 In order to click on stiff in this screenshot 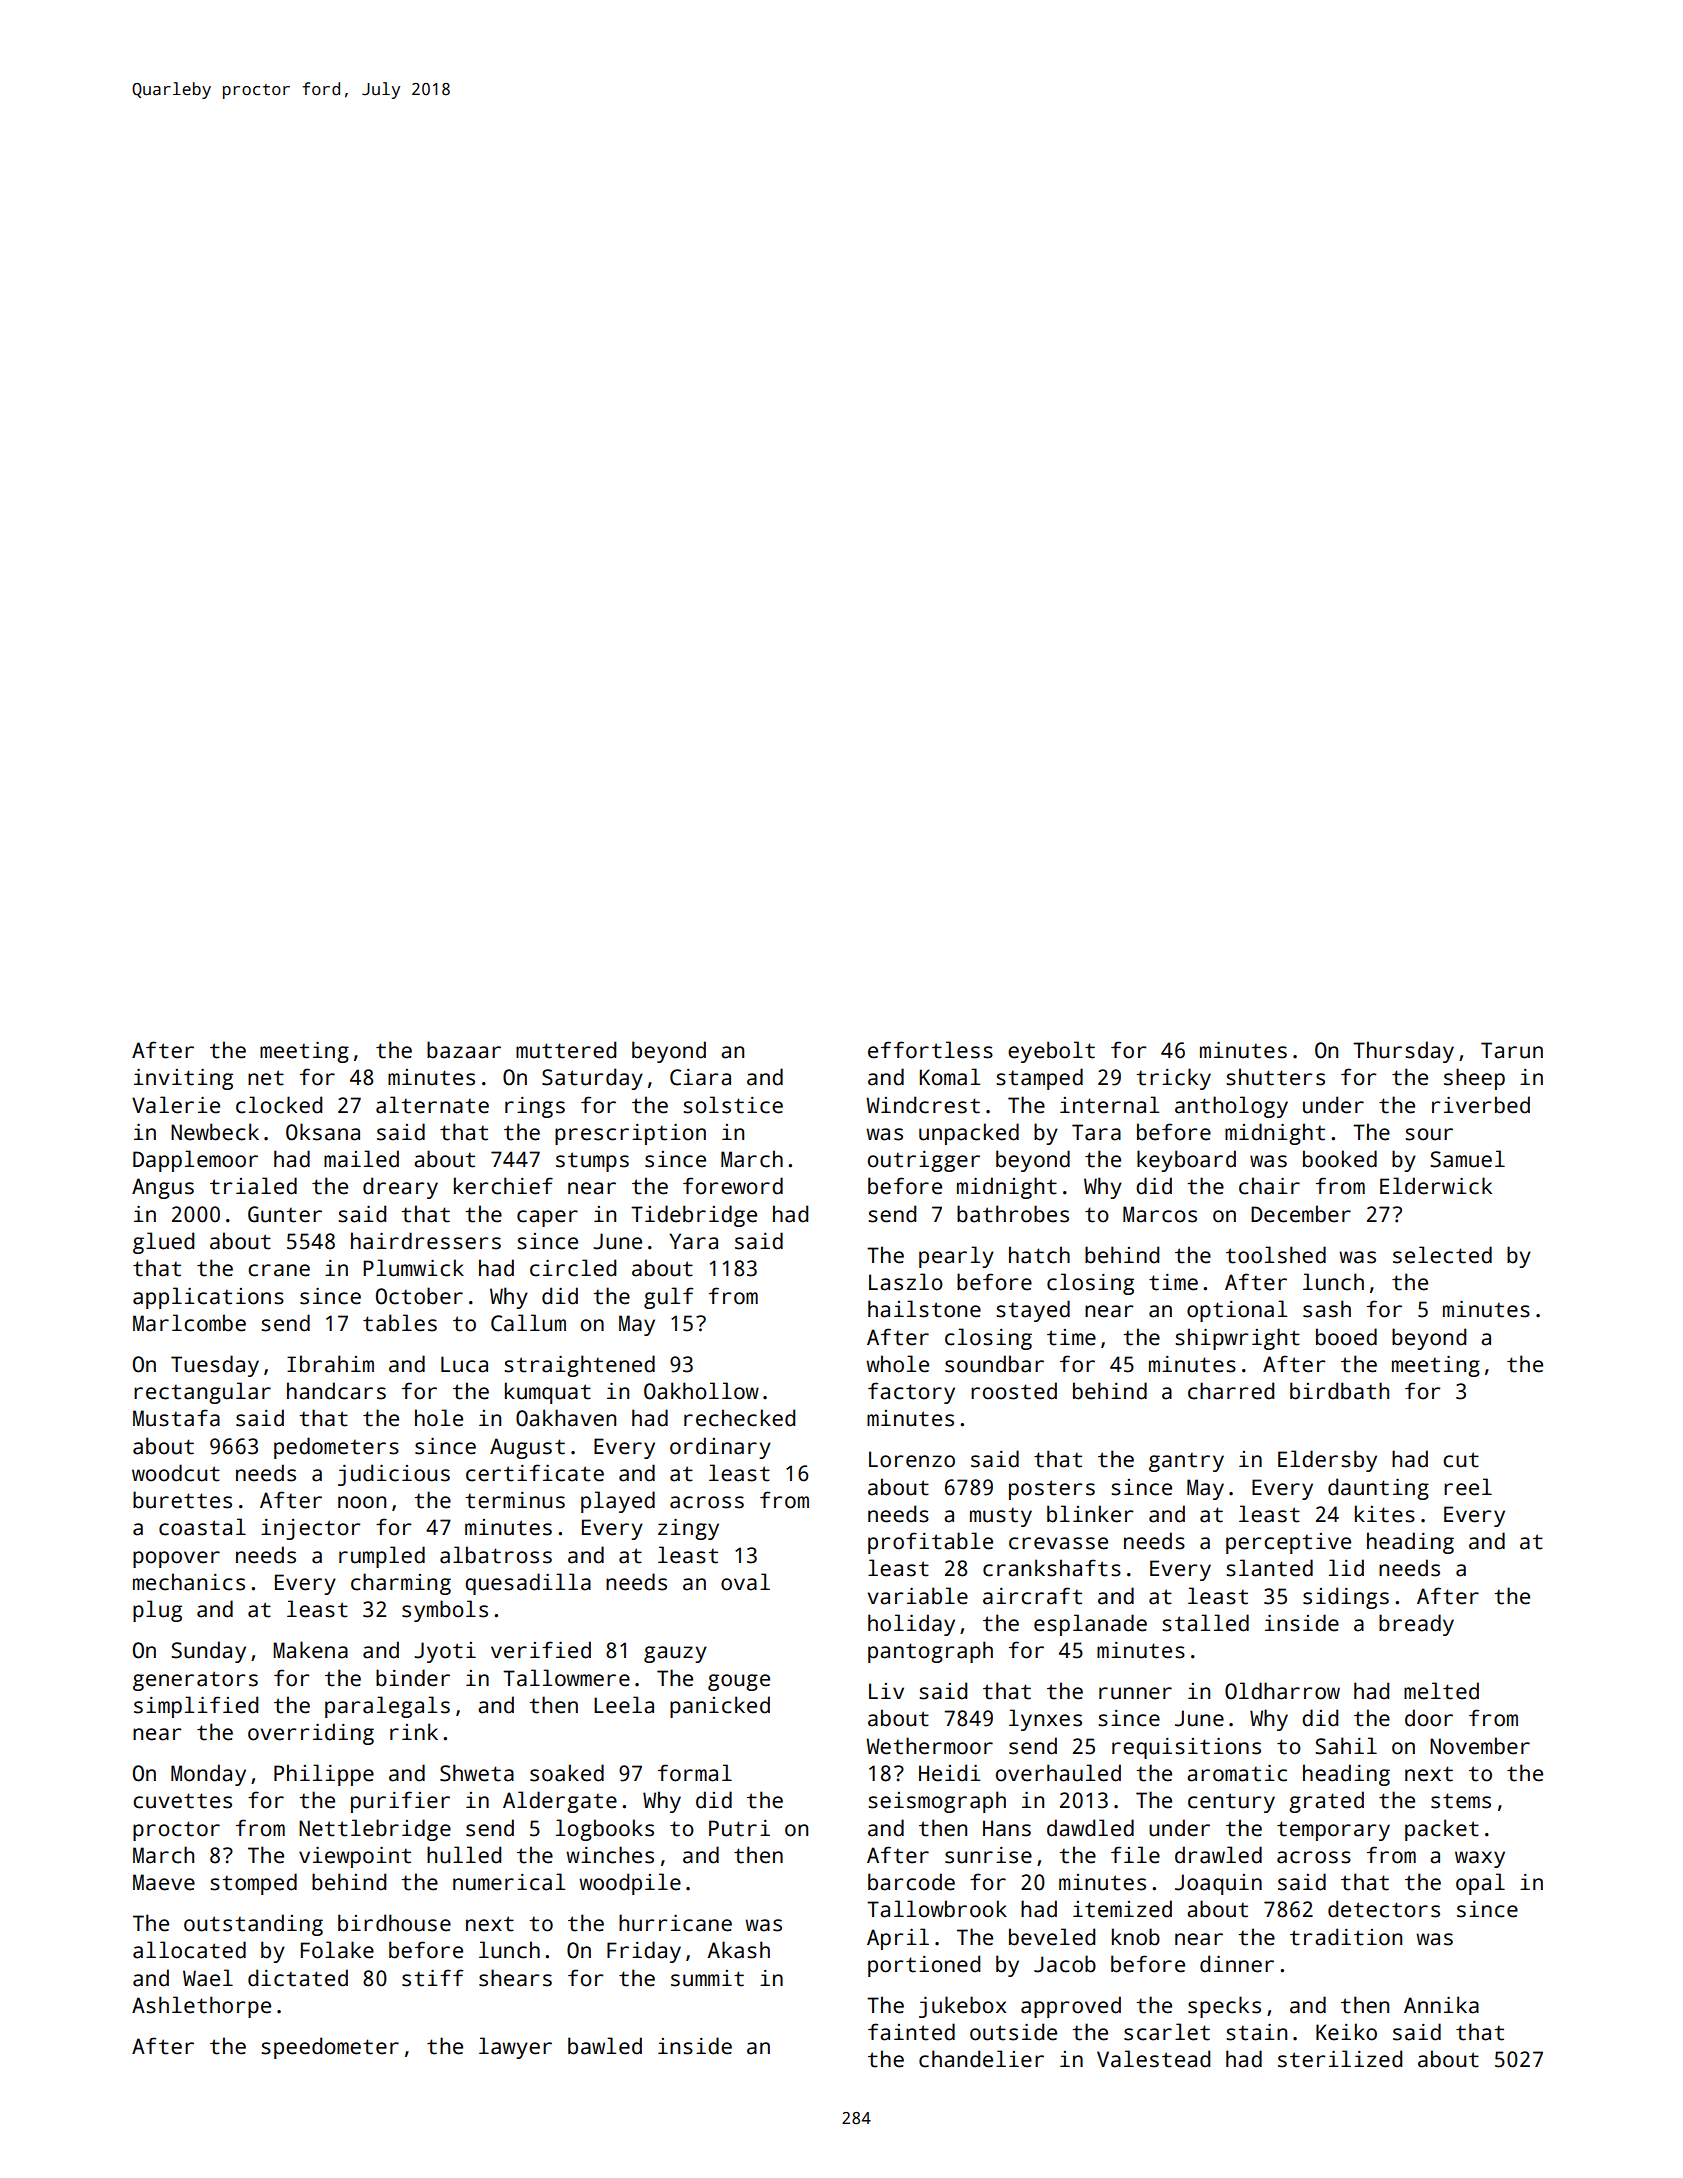, I will do `click(432, 1978)`.
